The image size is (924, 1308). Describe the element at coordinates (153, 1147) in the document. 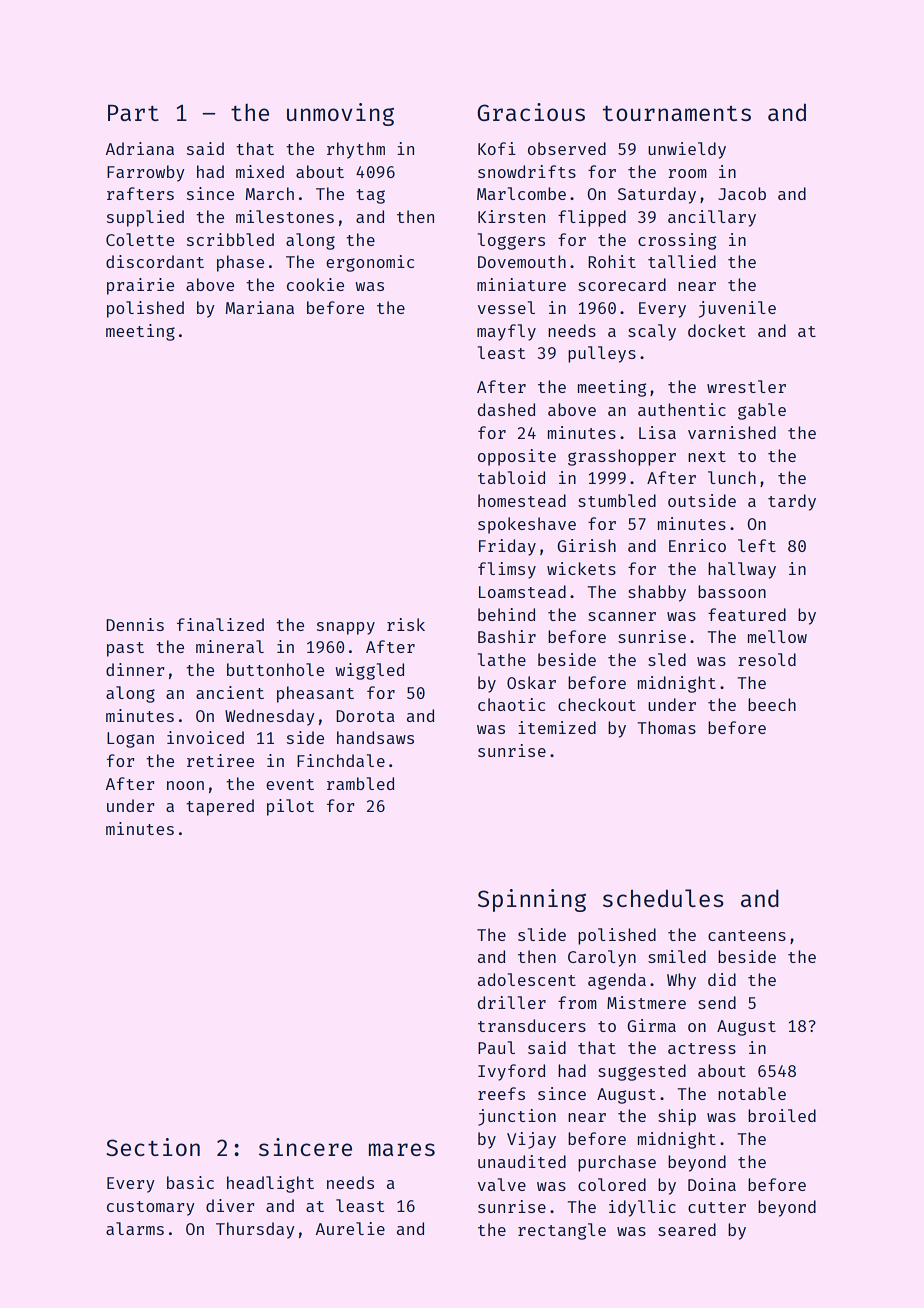

I see `Section` at that location.
